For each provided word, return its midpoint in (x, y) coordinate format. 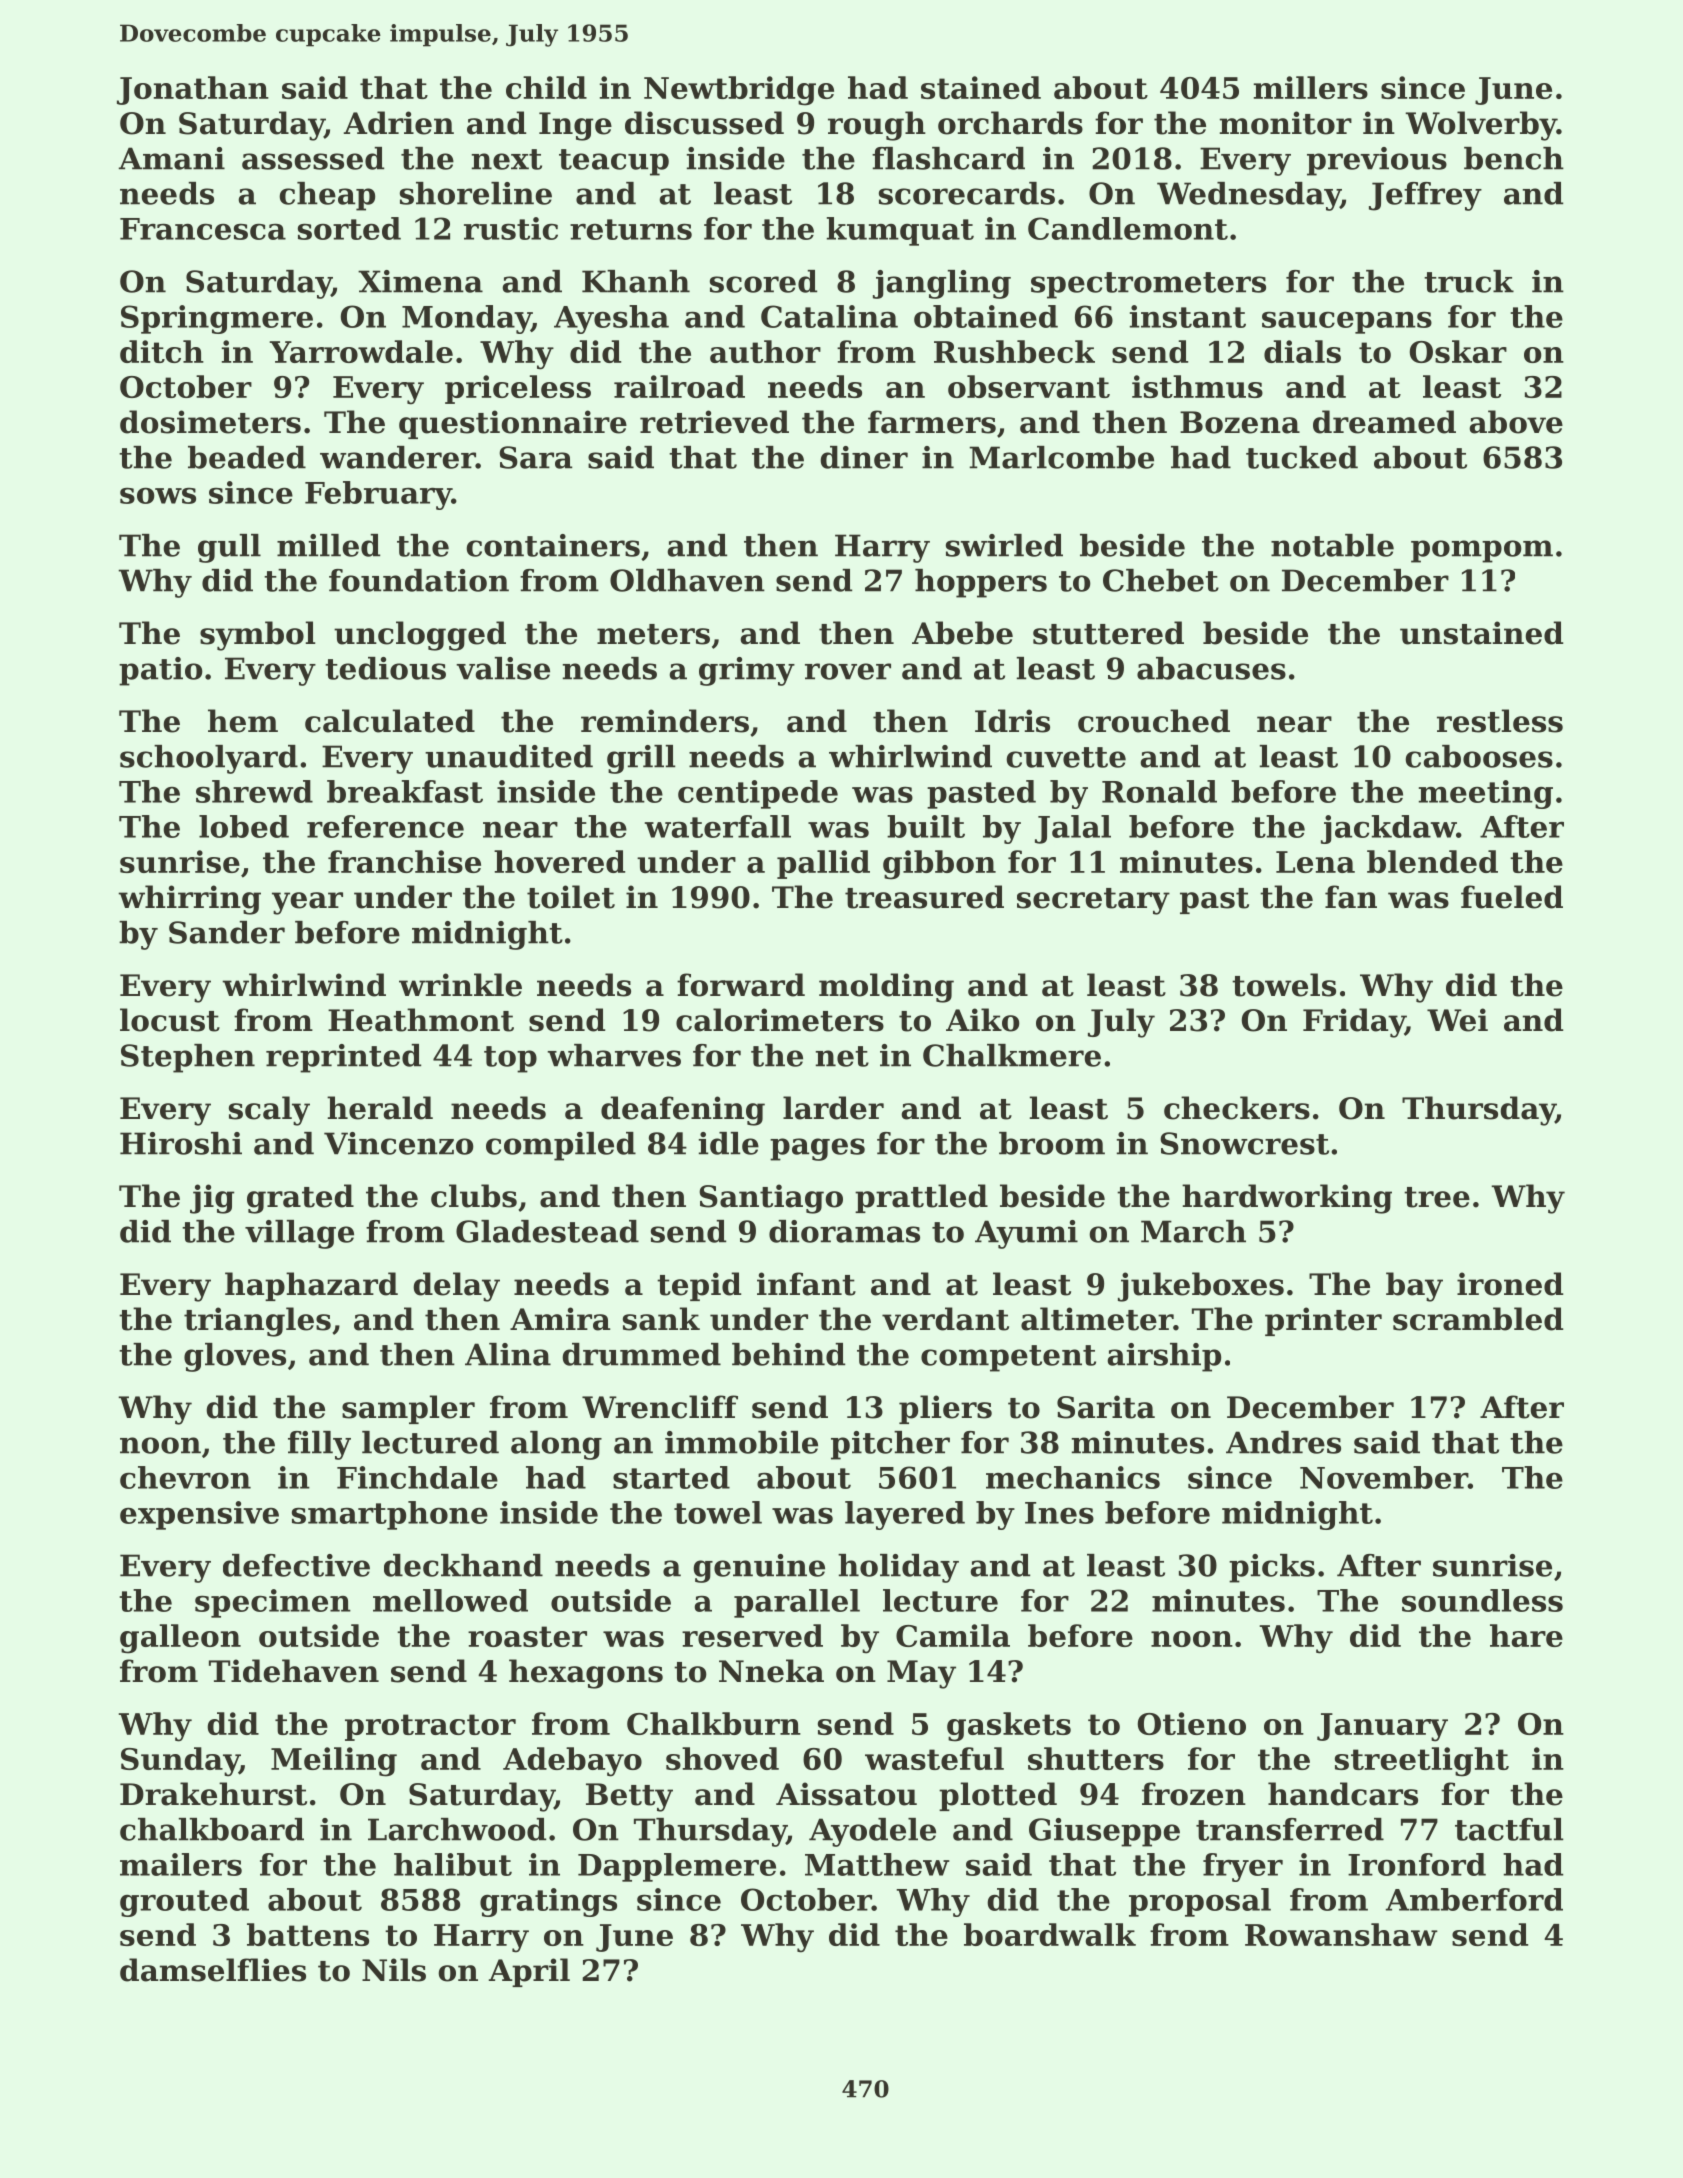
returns (631, 229)
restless (1500, 721)
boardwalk (1050, 1934)
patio (161, 671)
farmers (932, 422)
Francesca (203, 229)
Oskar (1458, 351)
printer (1323, 1321)
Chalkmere (1012, 1055)
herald (380, 1108)
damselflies (213, 1970)
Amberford (1474, 1899)
